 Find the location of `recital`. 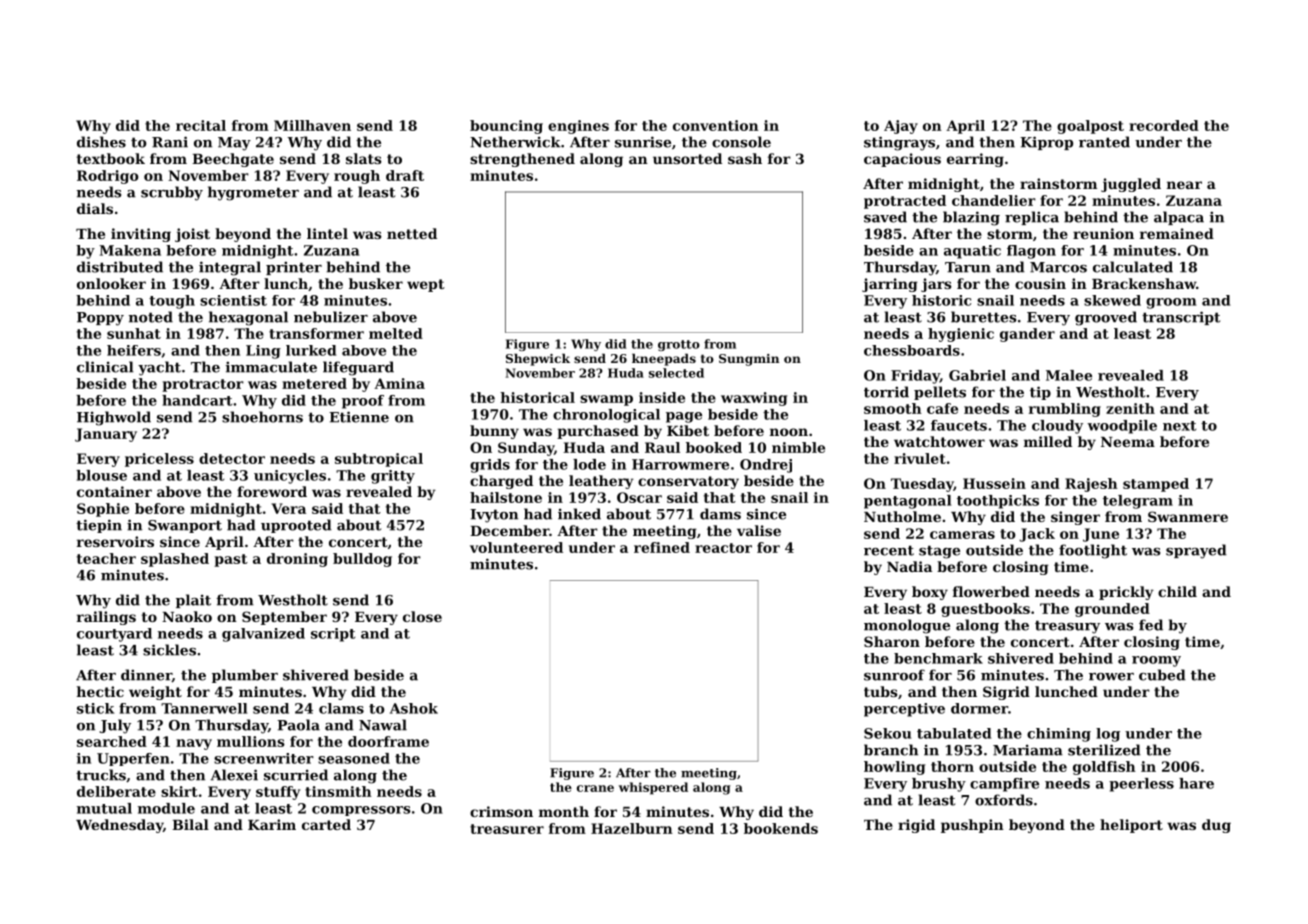

recital is located at coordinates (201, 125).
